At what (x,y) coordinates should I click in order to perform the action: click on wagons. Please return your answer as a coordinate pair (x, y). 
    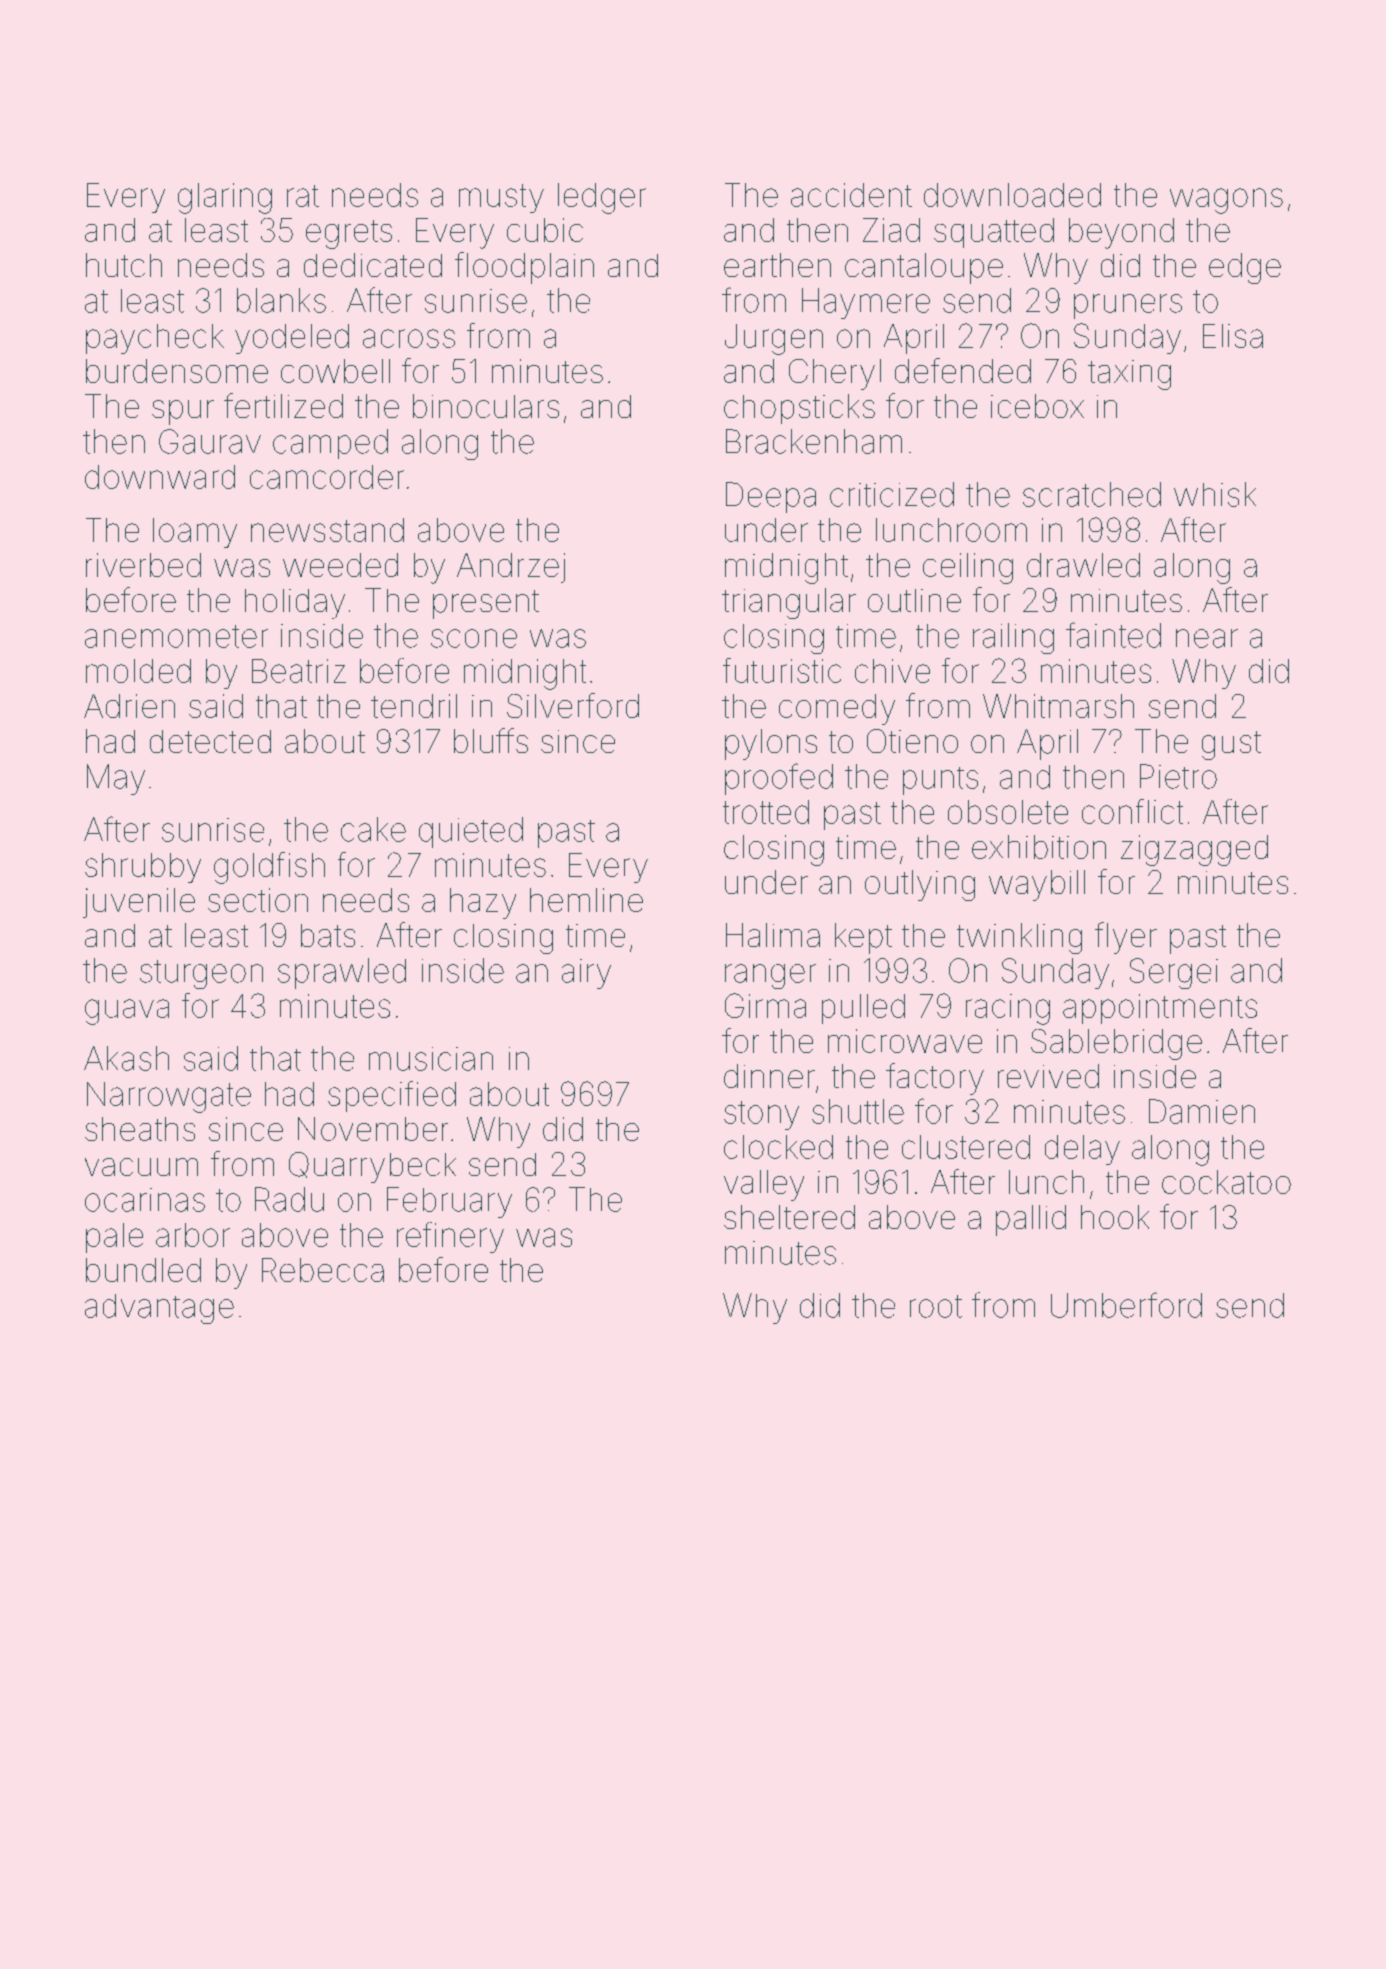
    Looking at the image, I should click on (1226, 201).
